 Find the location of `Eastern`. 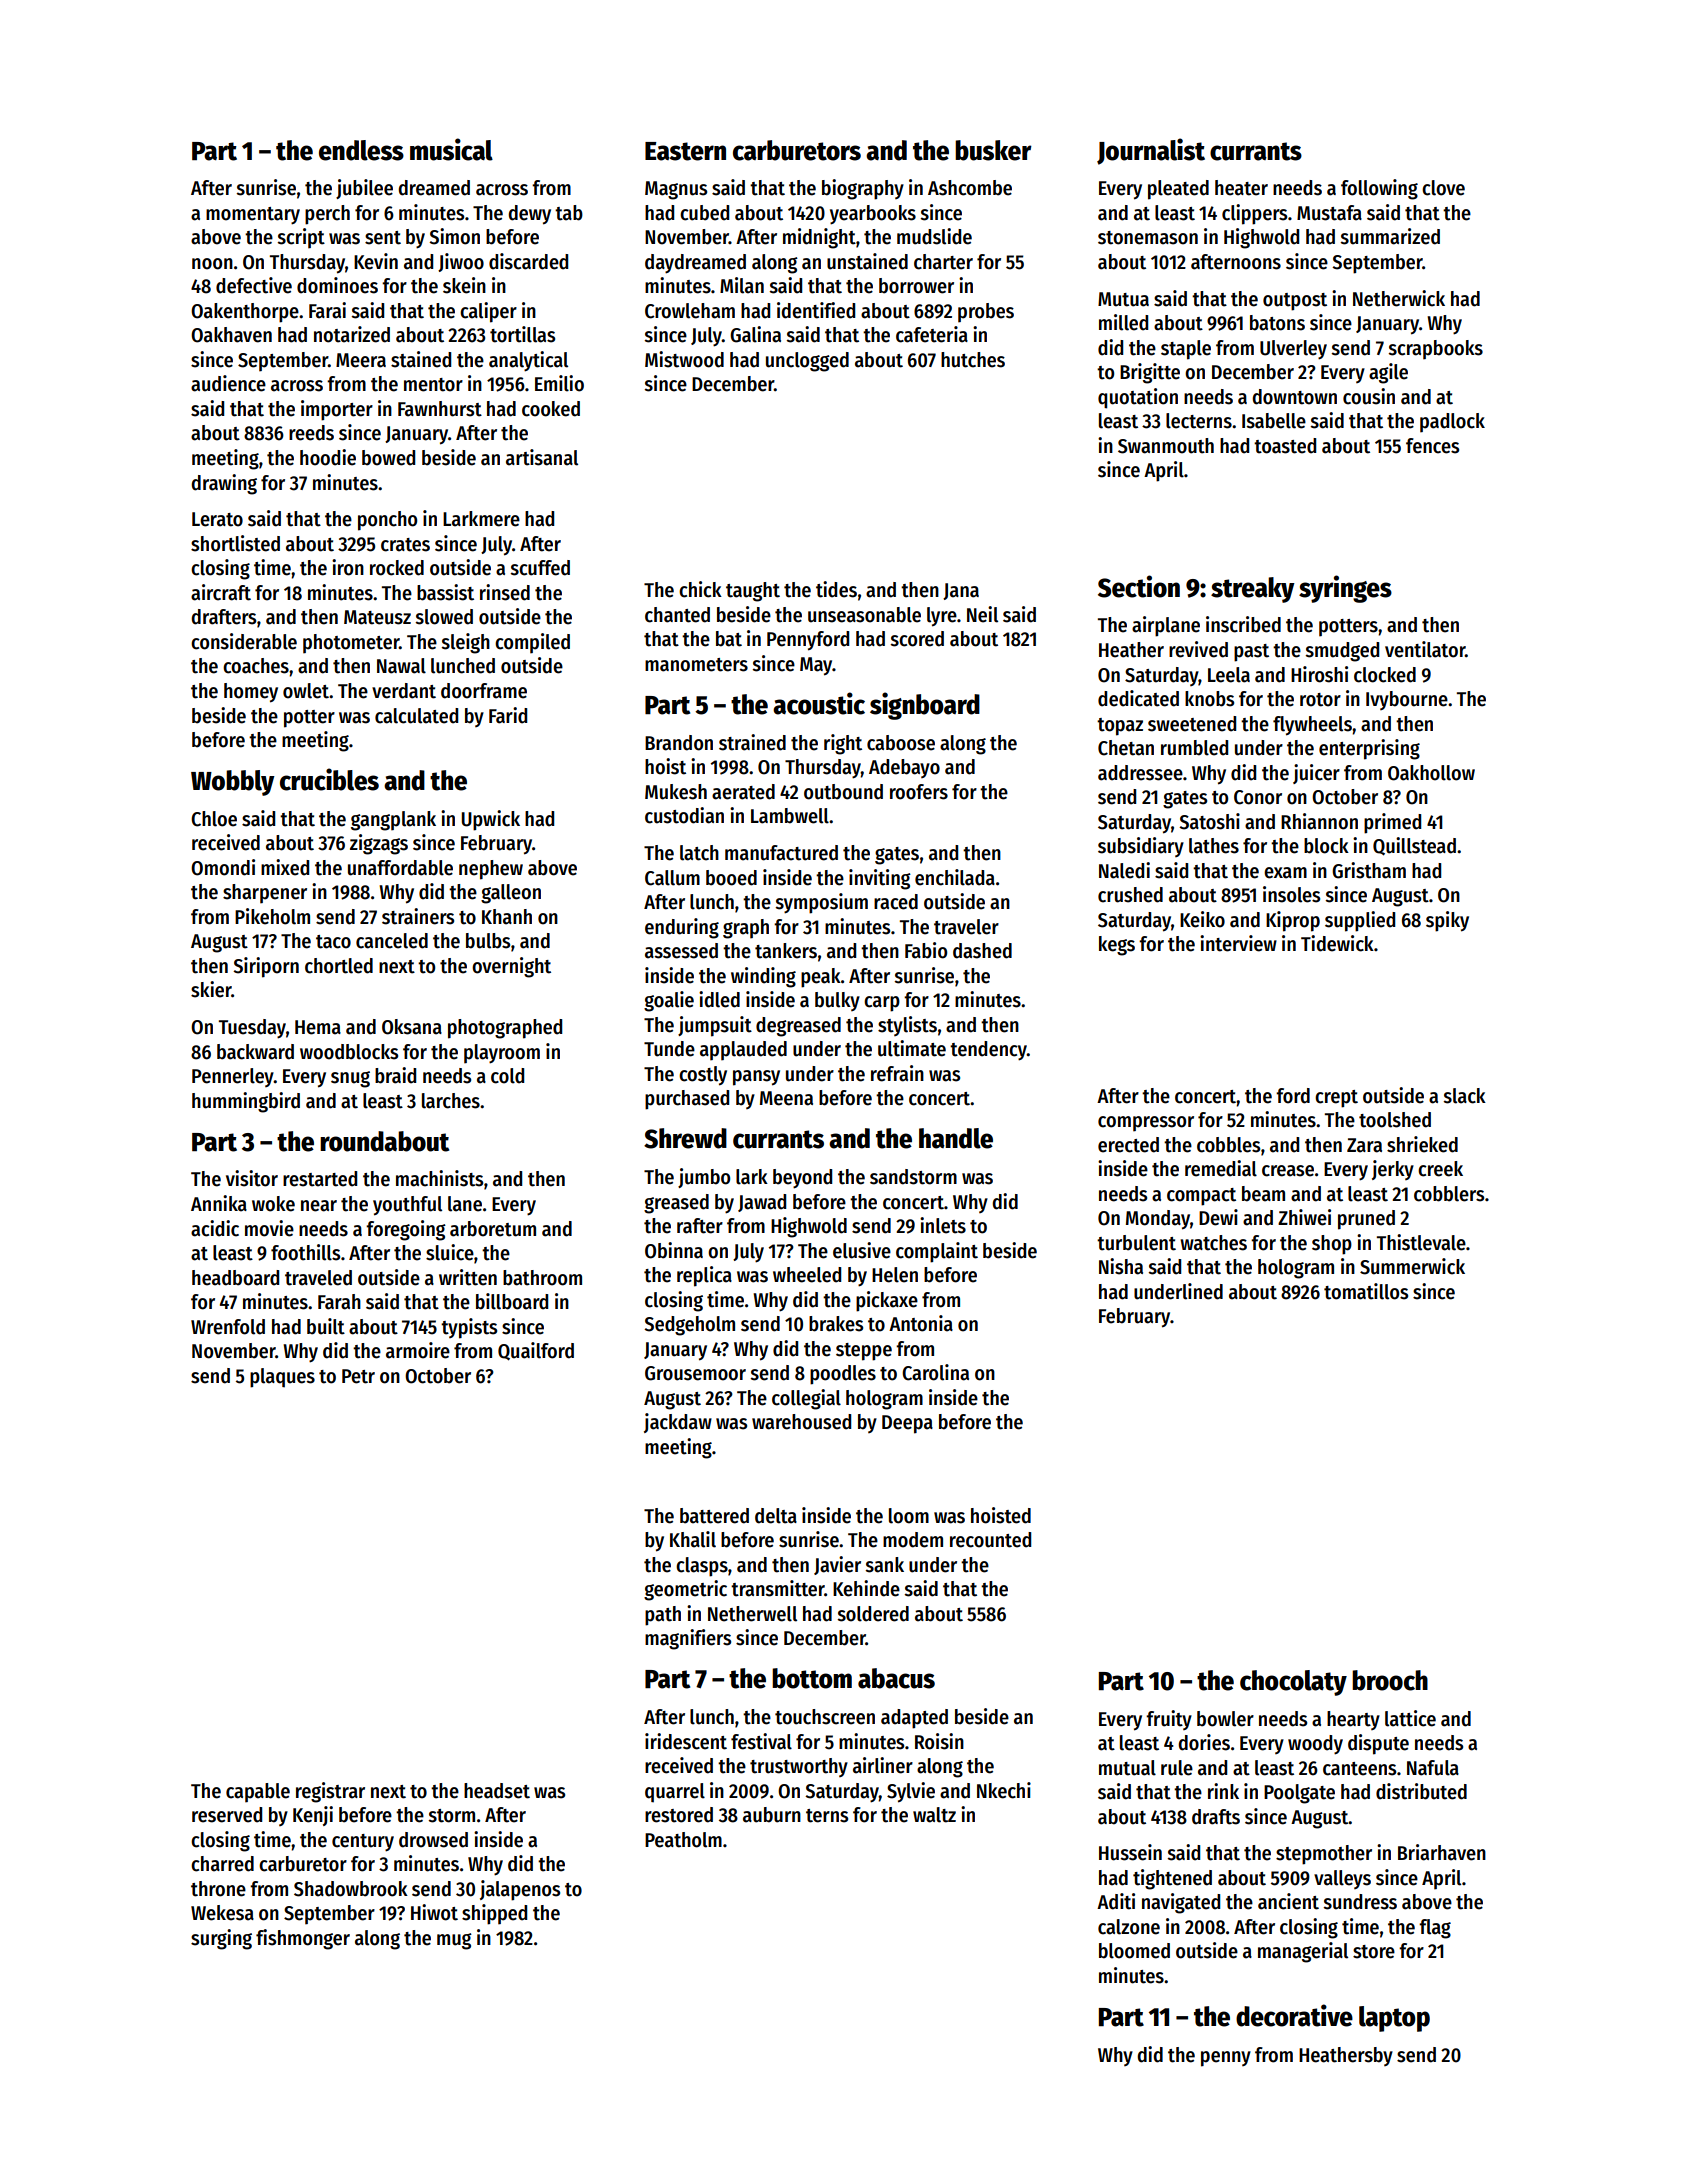

Eastern is located at coordinates (685, 151).
